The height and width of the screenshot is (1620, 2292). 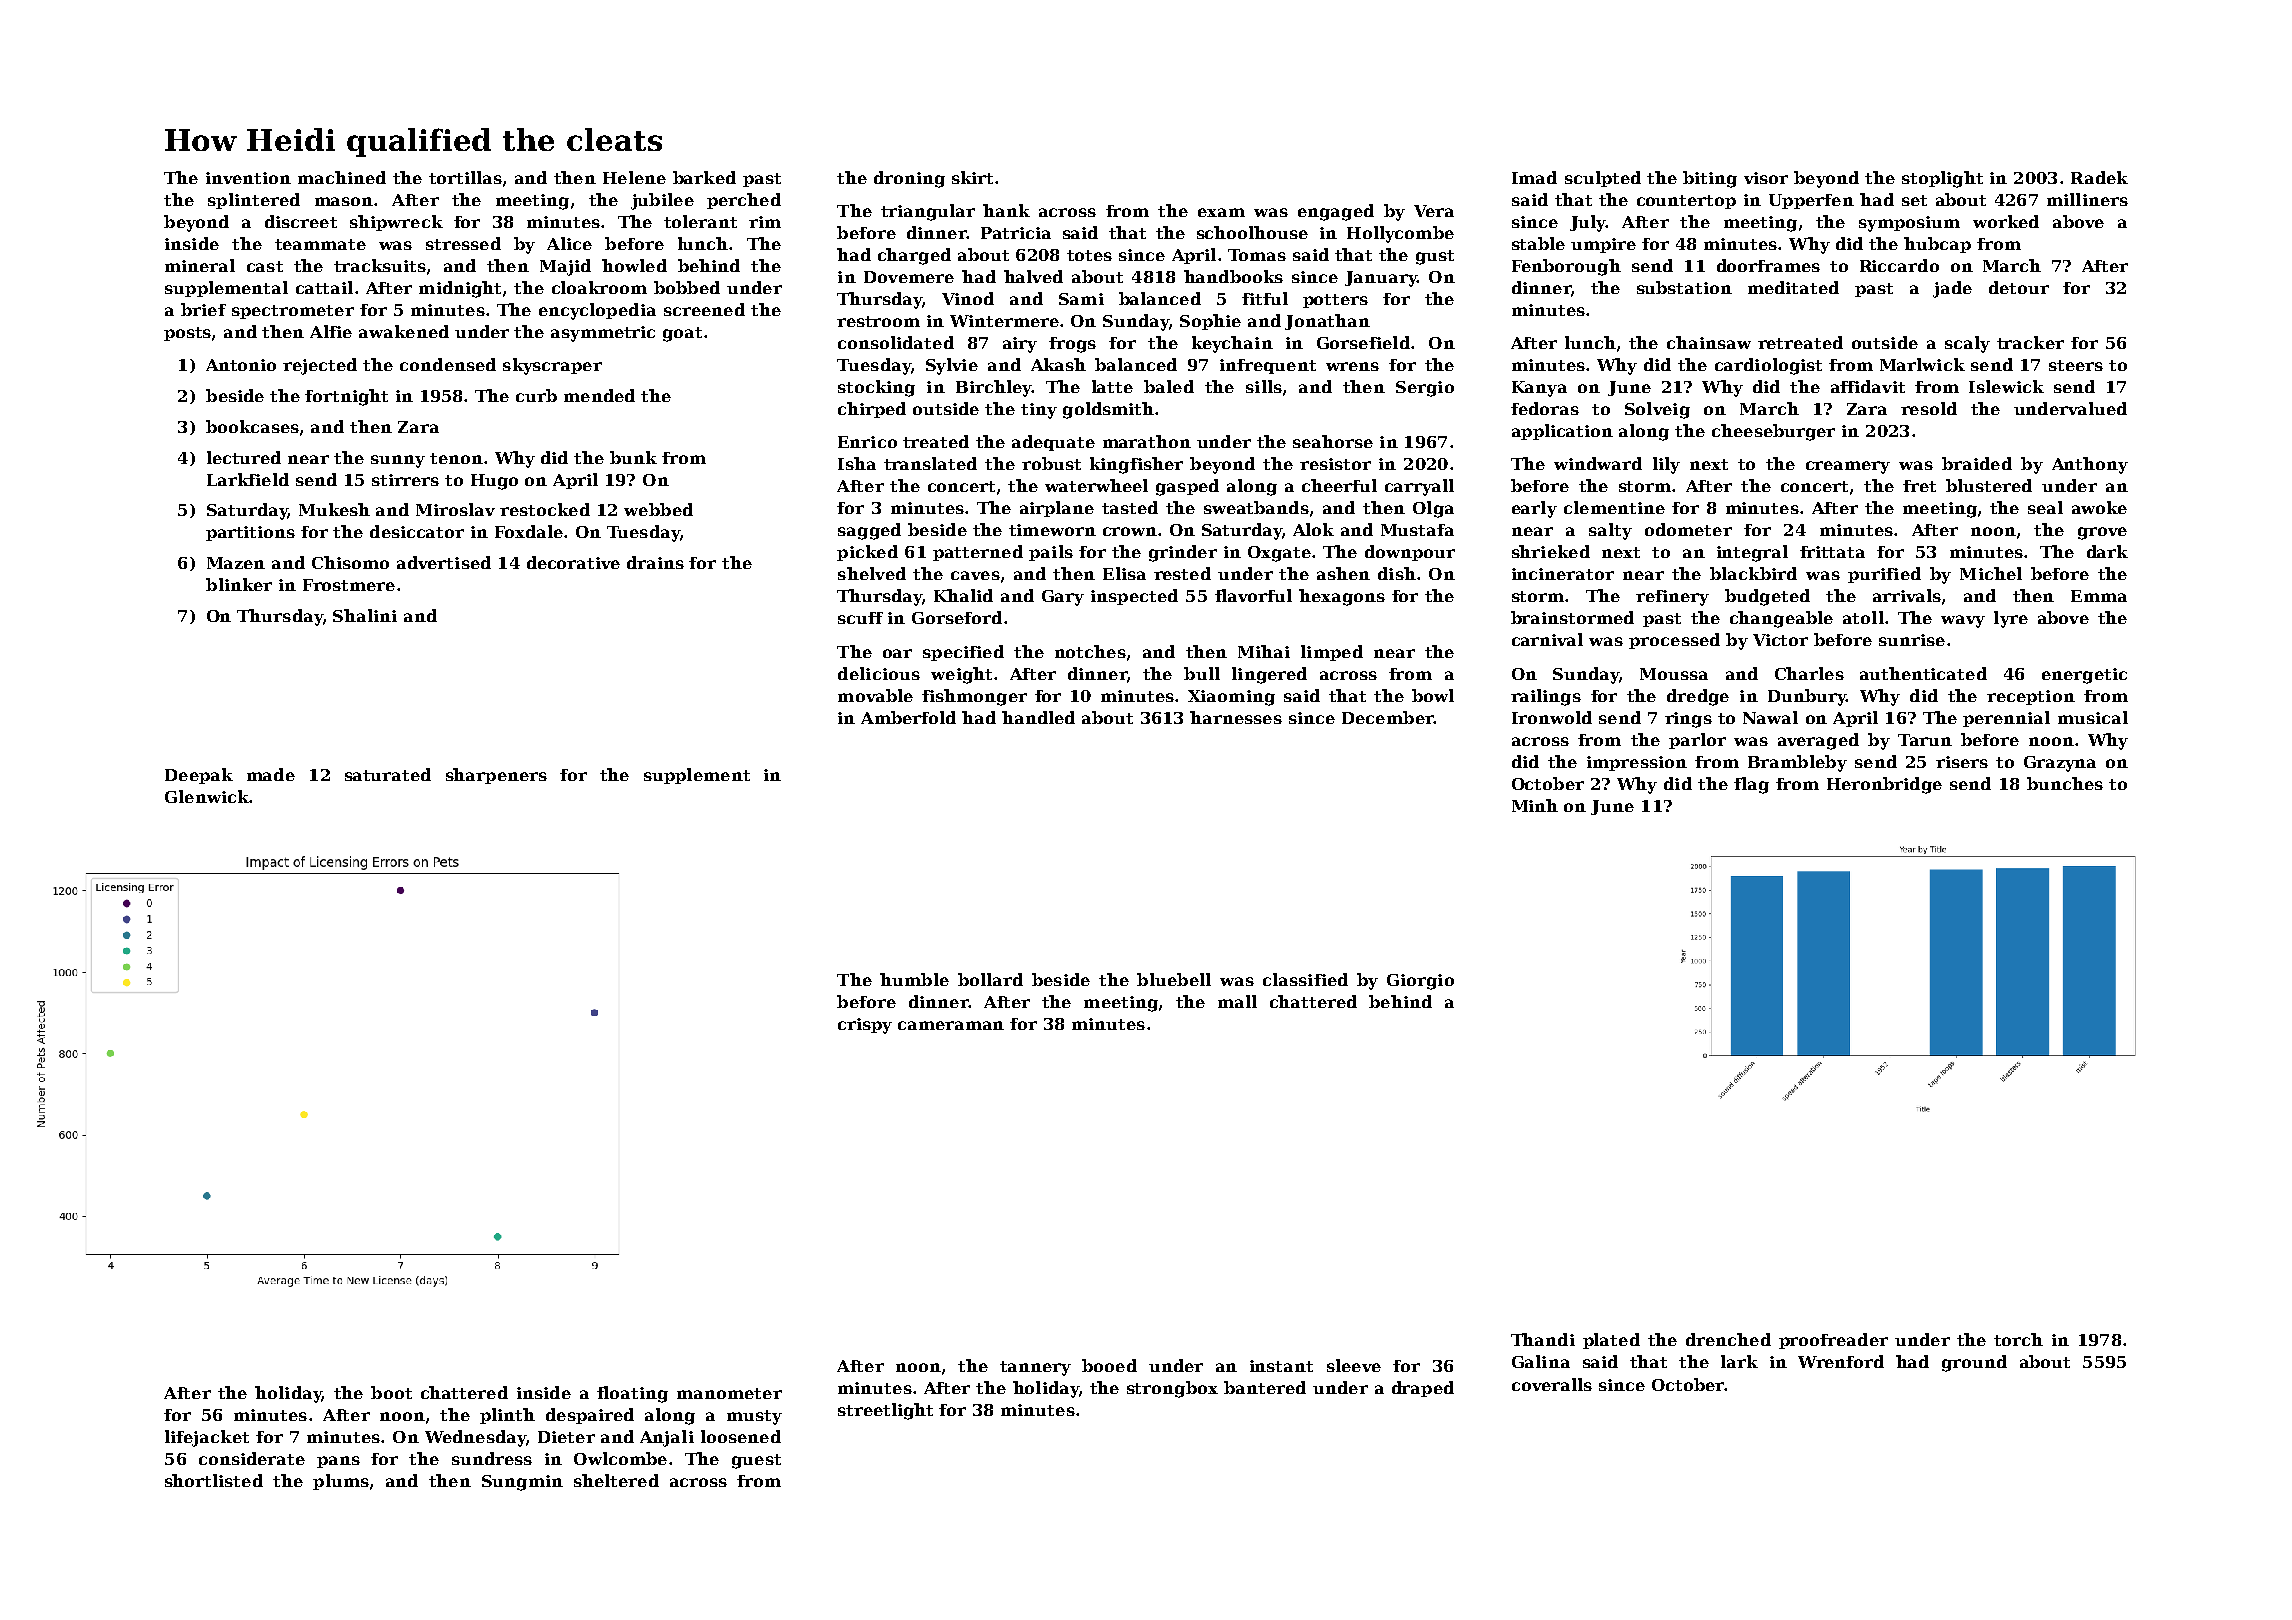 I want to click on boot, so click(x=391, y=1392).
